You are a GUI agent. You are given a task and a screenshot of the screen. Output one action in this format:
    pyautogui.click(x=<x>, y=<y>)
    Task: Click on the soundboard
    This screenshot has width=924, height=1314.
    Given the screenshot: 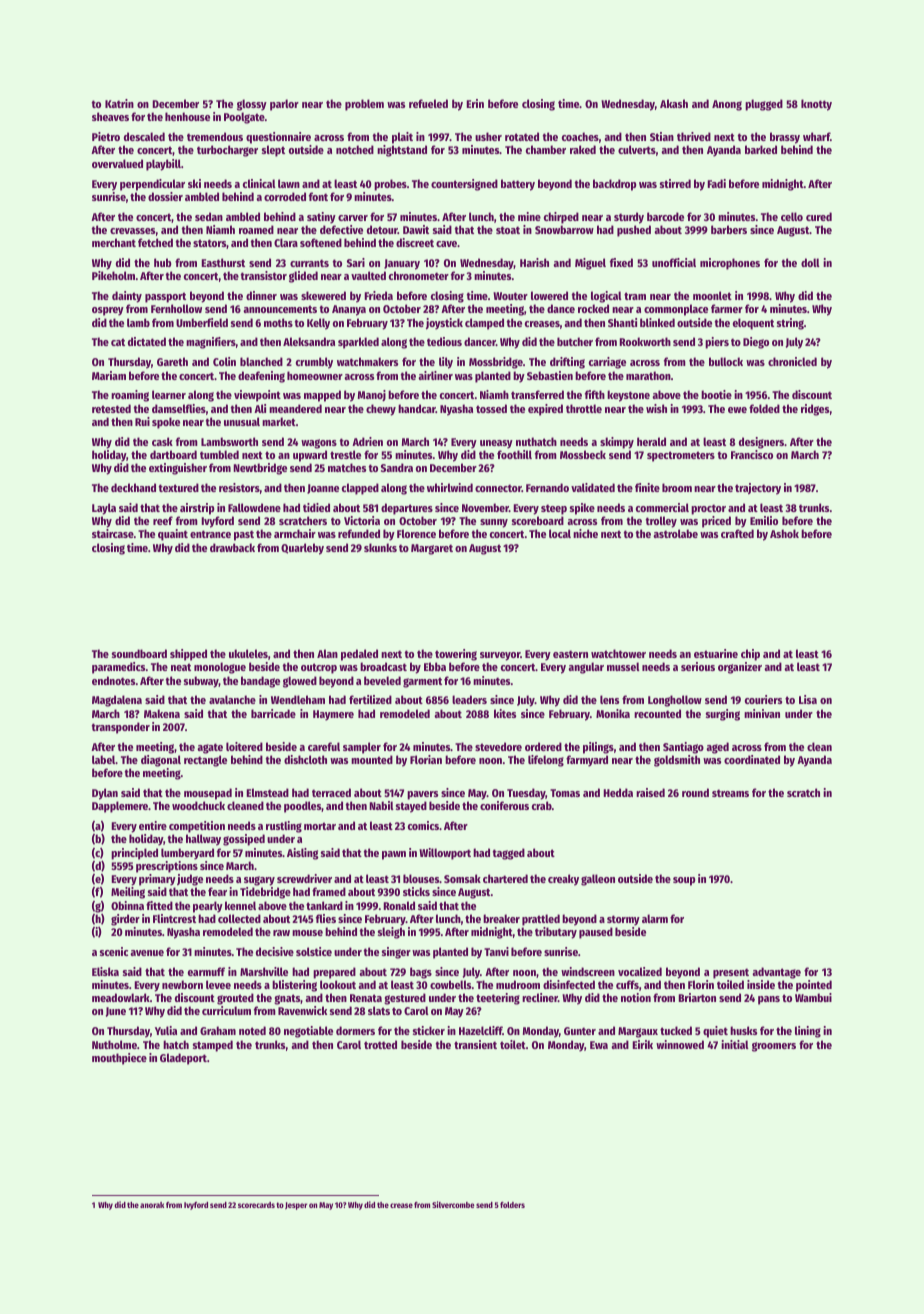 What is the action you would take?
    pyautogui.click(x=139, y=653)
